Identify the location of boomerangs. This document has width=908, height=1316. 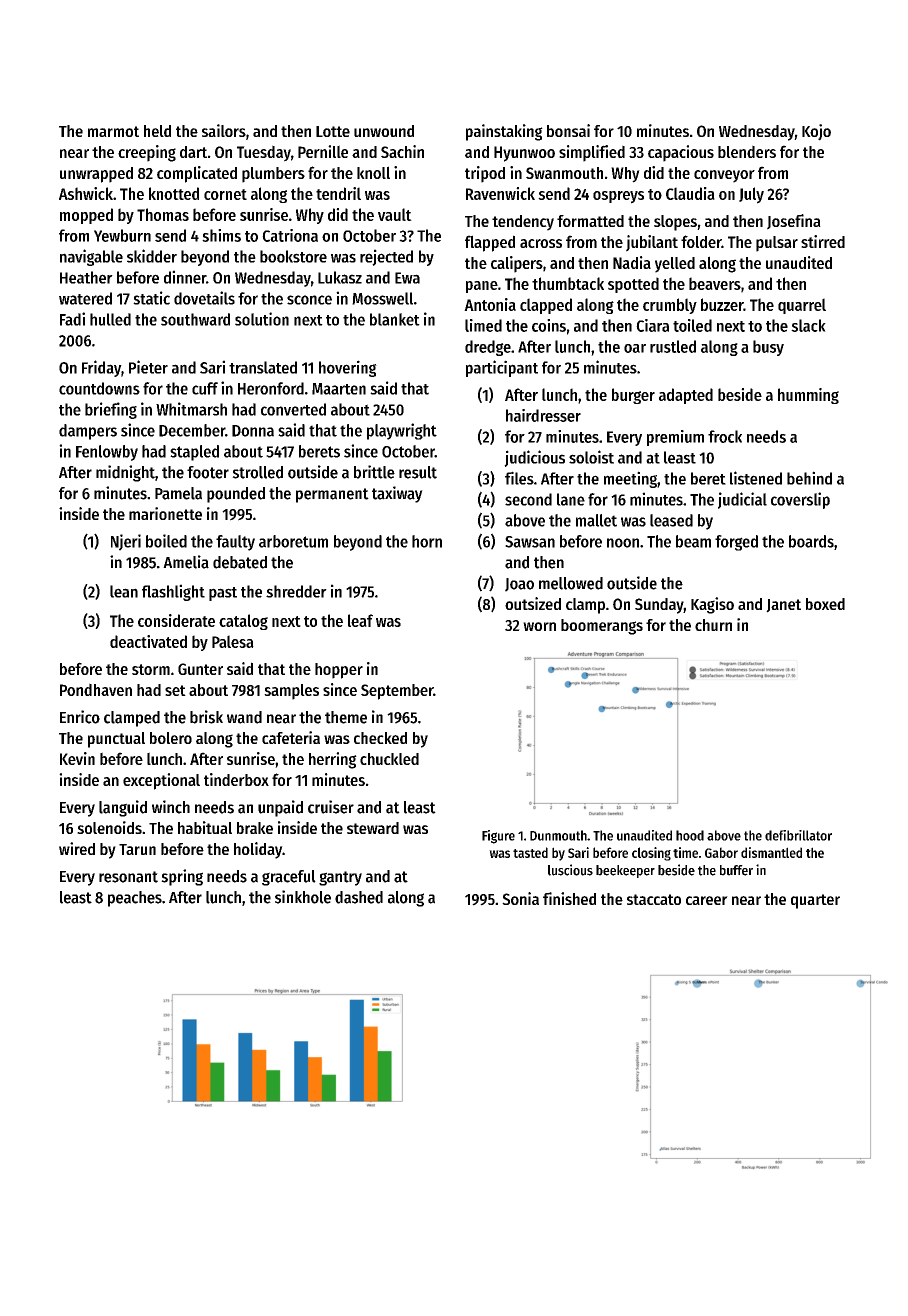
(602, 627).
